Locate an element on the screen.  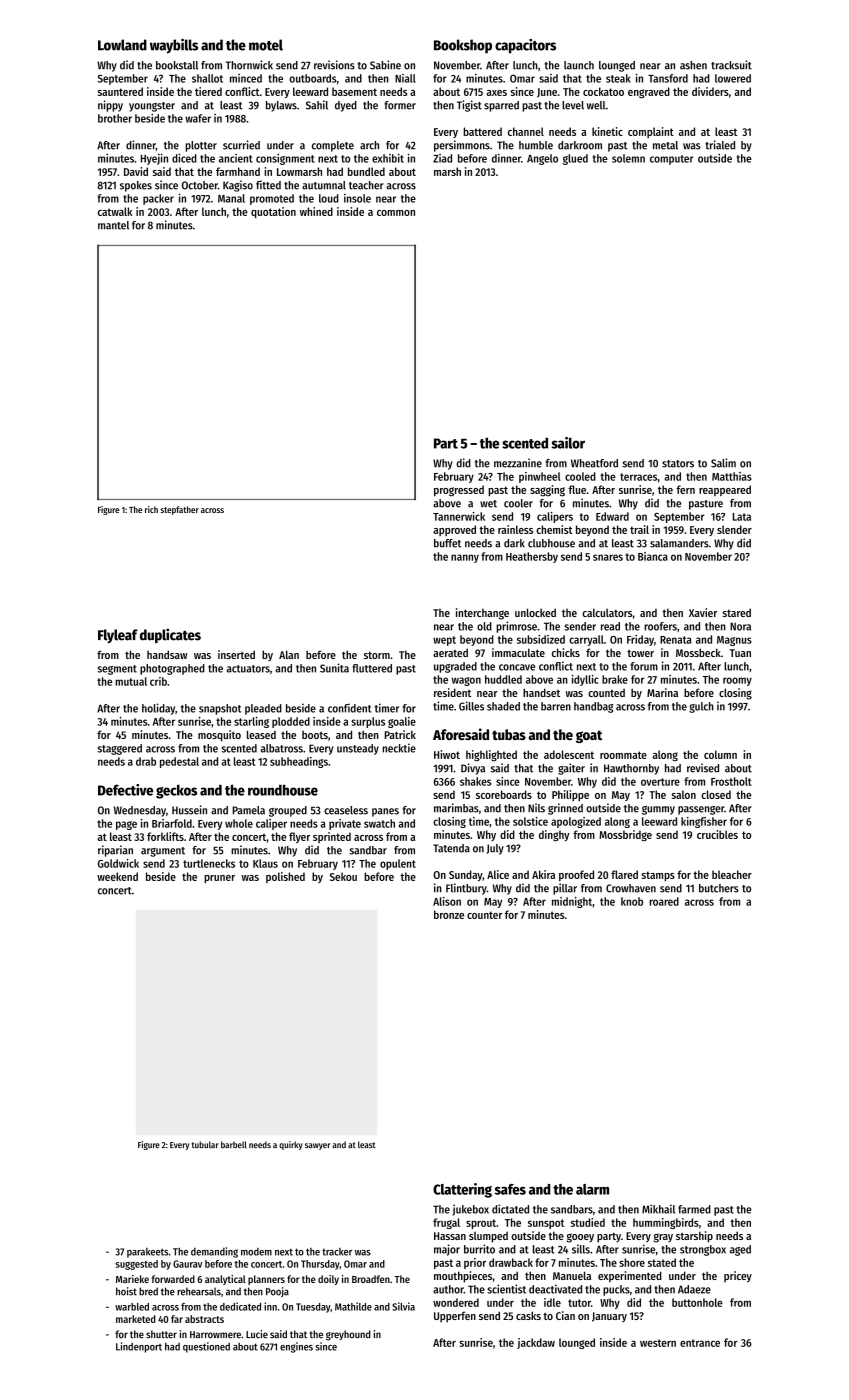
outboards is located at coordinates (312, 78).
